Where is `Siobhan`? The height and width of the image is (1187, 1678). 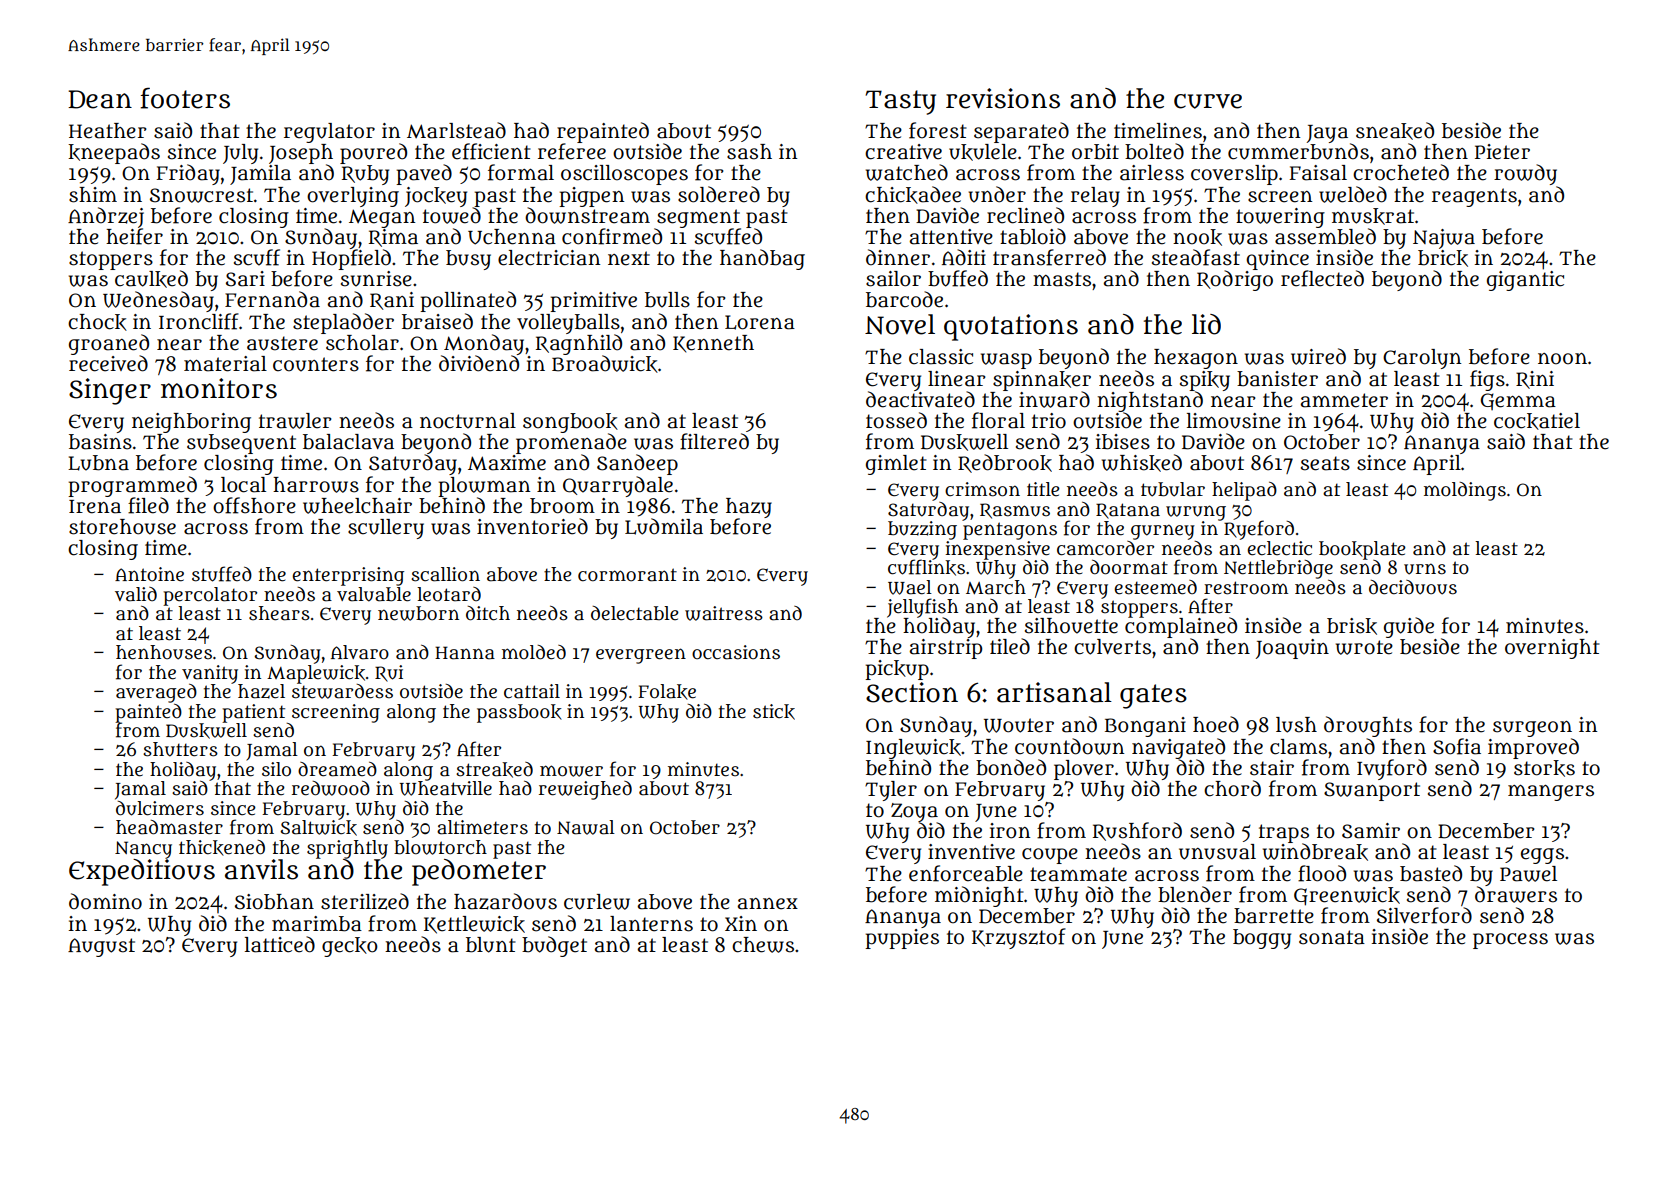
Siobhan is located at coordinates (274, 902).
